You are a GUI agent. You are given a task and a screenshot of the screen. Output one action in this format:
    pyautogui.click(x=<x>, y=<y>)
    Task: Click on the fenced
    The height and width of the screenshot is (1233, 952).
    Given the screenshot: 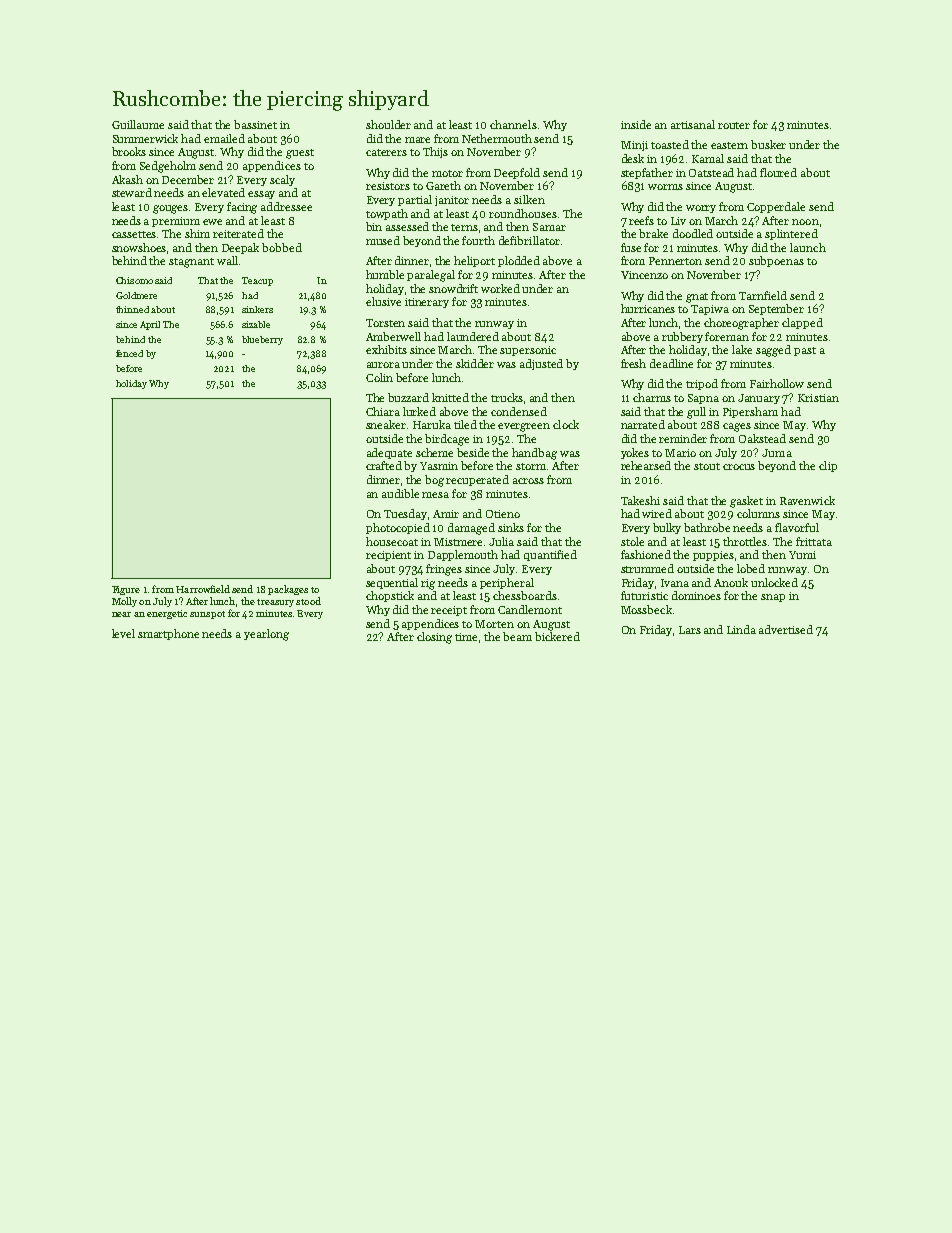 What is the action you would take?
    pyautogui.click(x=129, y=353)
